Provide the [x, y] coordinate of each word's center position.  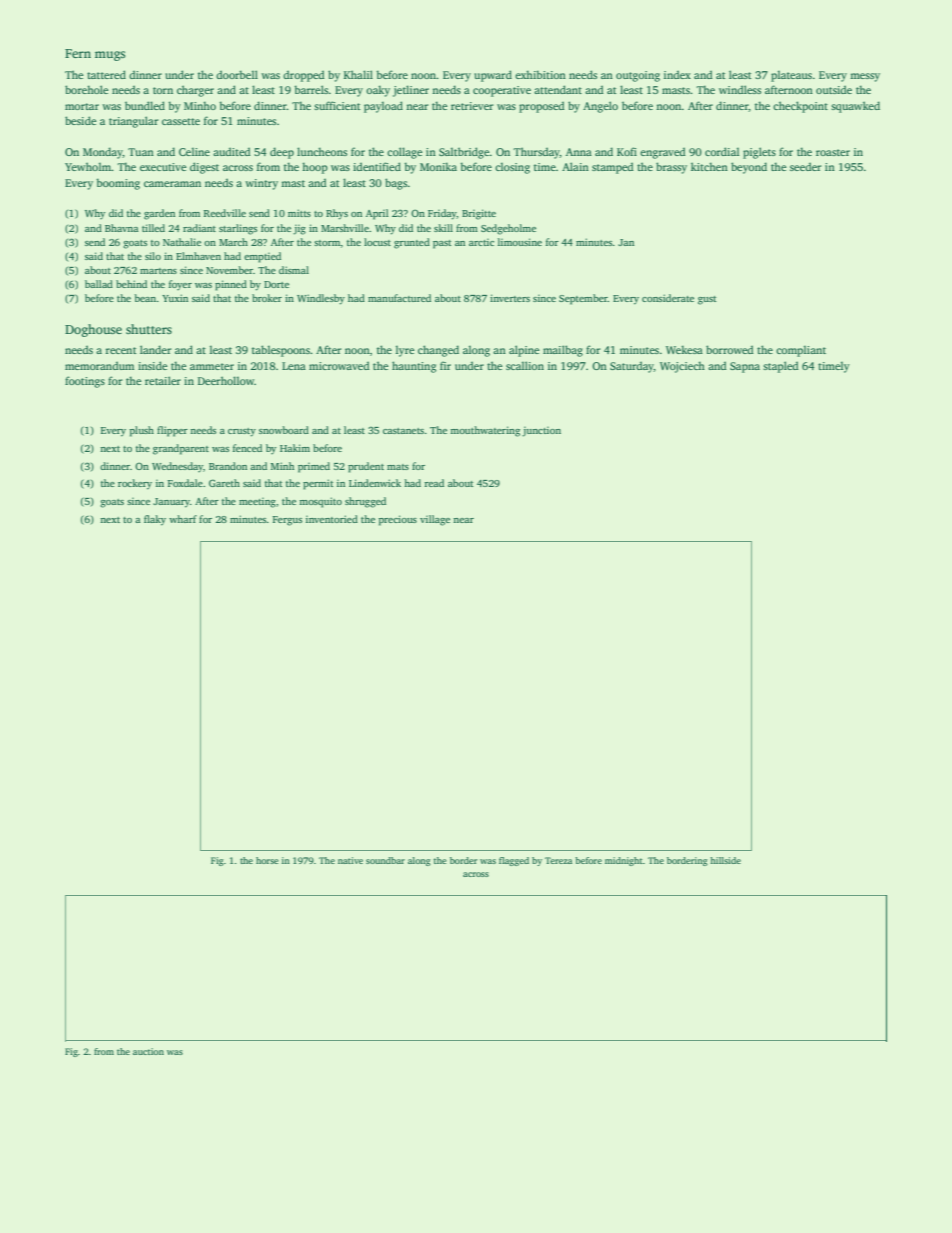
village [435, 520]
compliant [801, 351]
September [583, 299]
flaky [155, 520]
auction [148, 1051]
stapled [781, 367]
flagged [514, 861]
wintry [261, 184]
